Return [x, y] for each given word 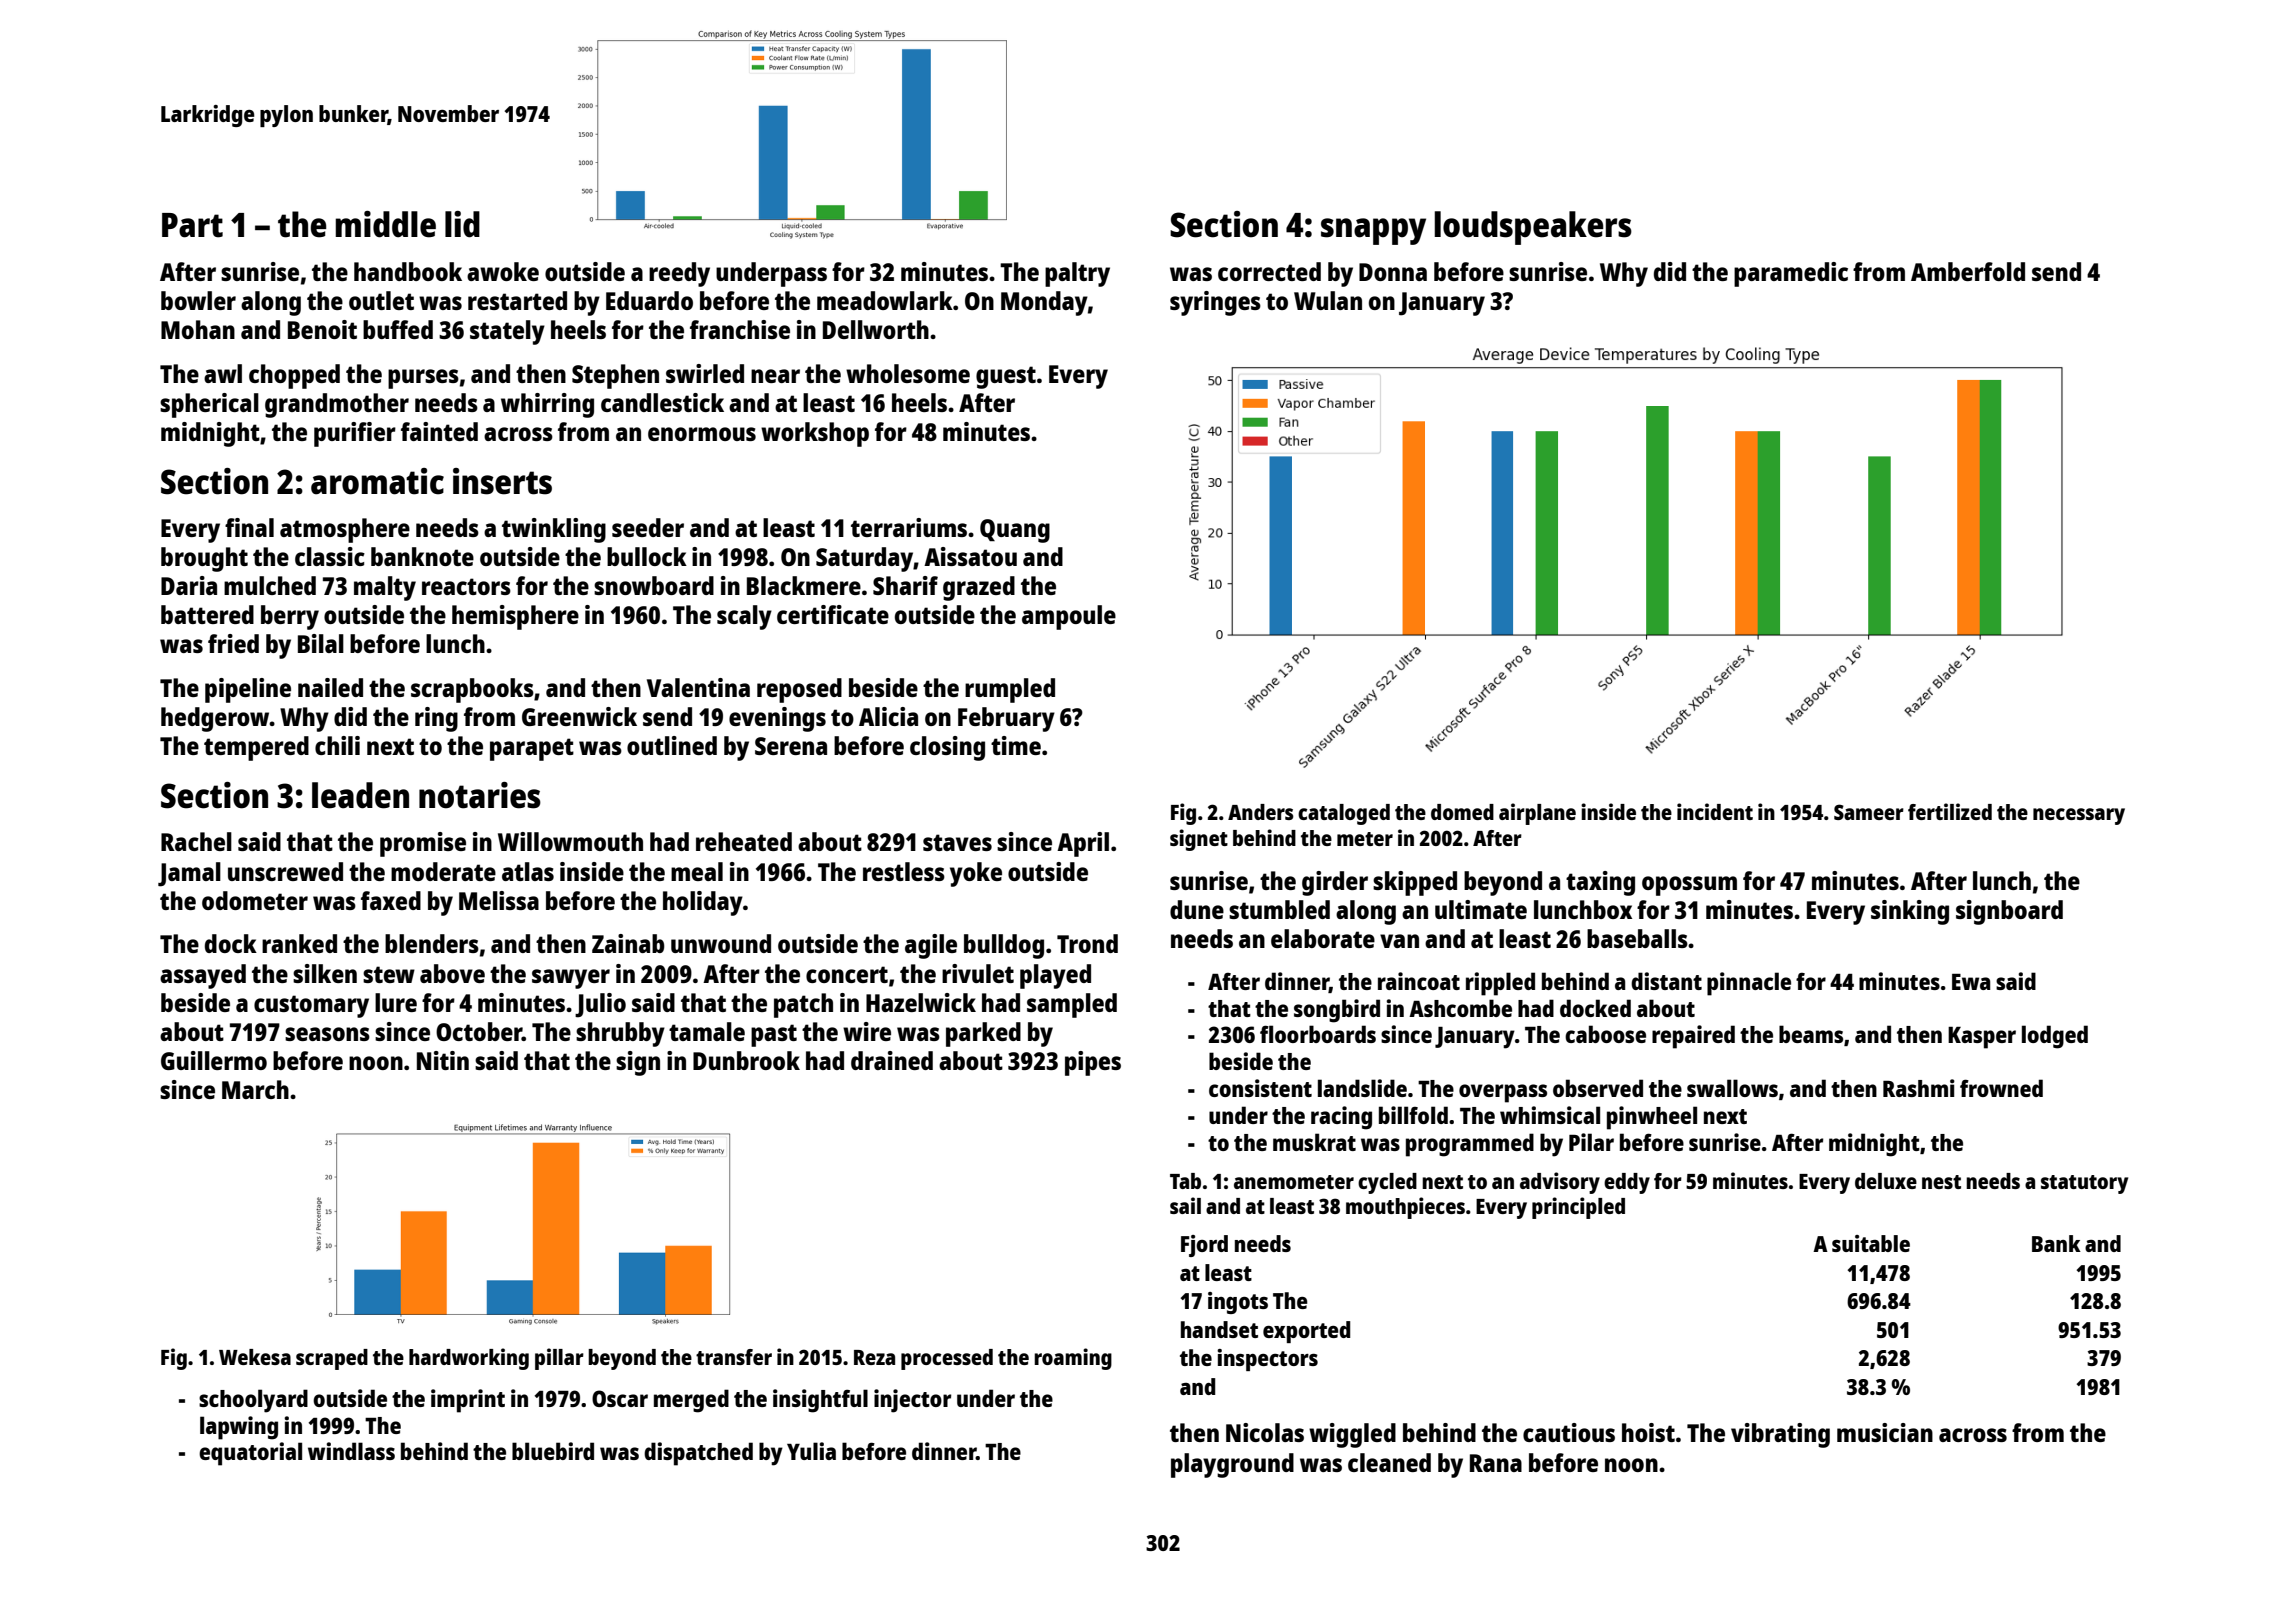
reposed [799, 690]
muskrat [1314, 1142]
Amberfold [1968, 271]
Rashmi [1919, 1088]
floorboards [1318, 1034]
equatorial [250, 1454]
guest [1006, 377]
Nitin [443, 1060]
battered [207, 614]
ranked [299, 943]
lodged [2055, 1037]
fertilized [1950, 811]
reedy [679, 274]
